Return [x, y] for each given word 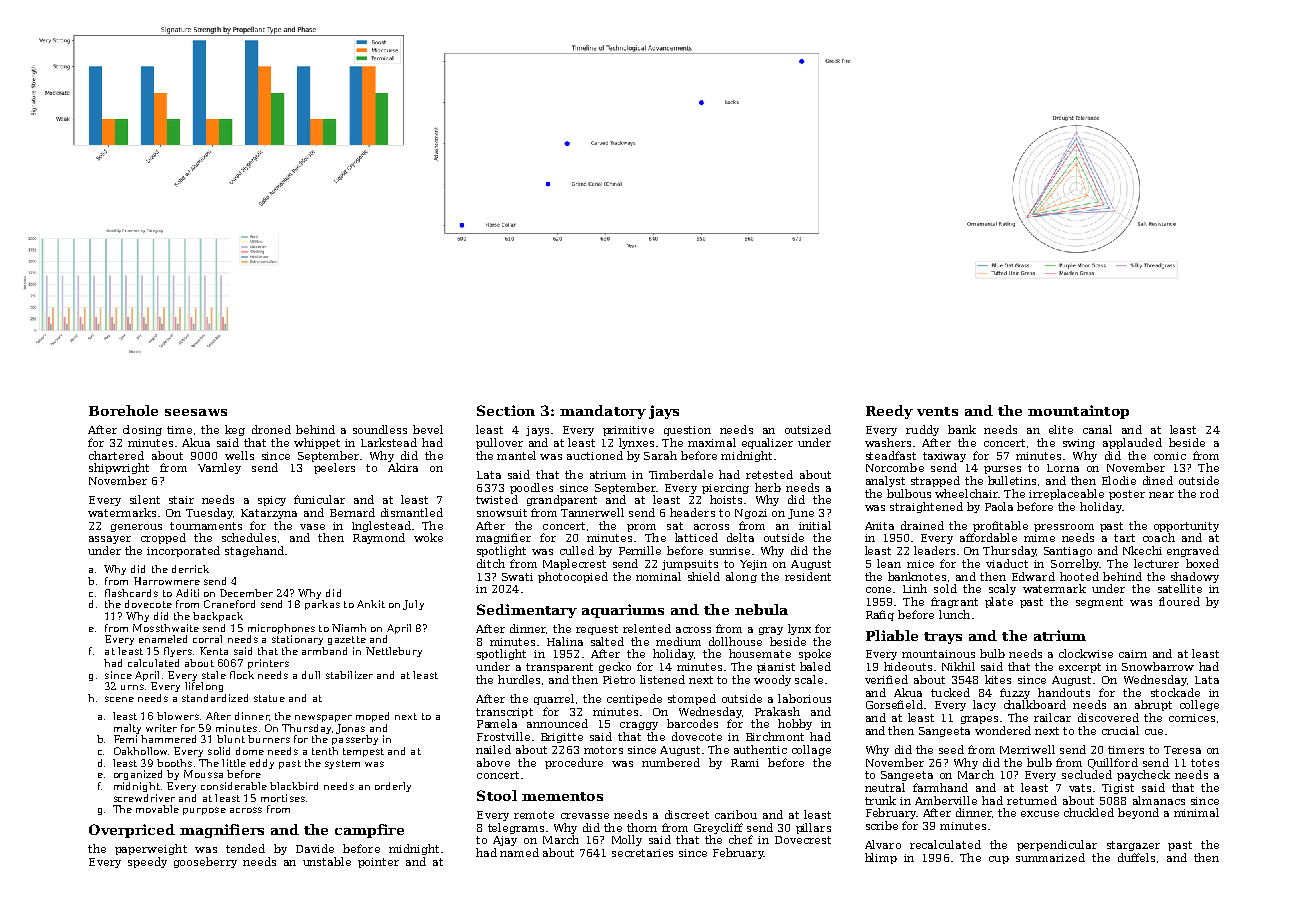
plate [999, 602]
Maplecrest [574, 564]
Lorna [1063, 468]
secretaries [642, 853]
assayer [110, 540]
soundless [380, 429]
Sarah [660, 455]
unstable [327, 861]
